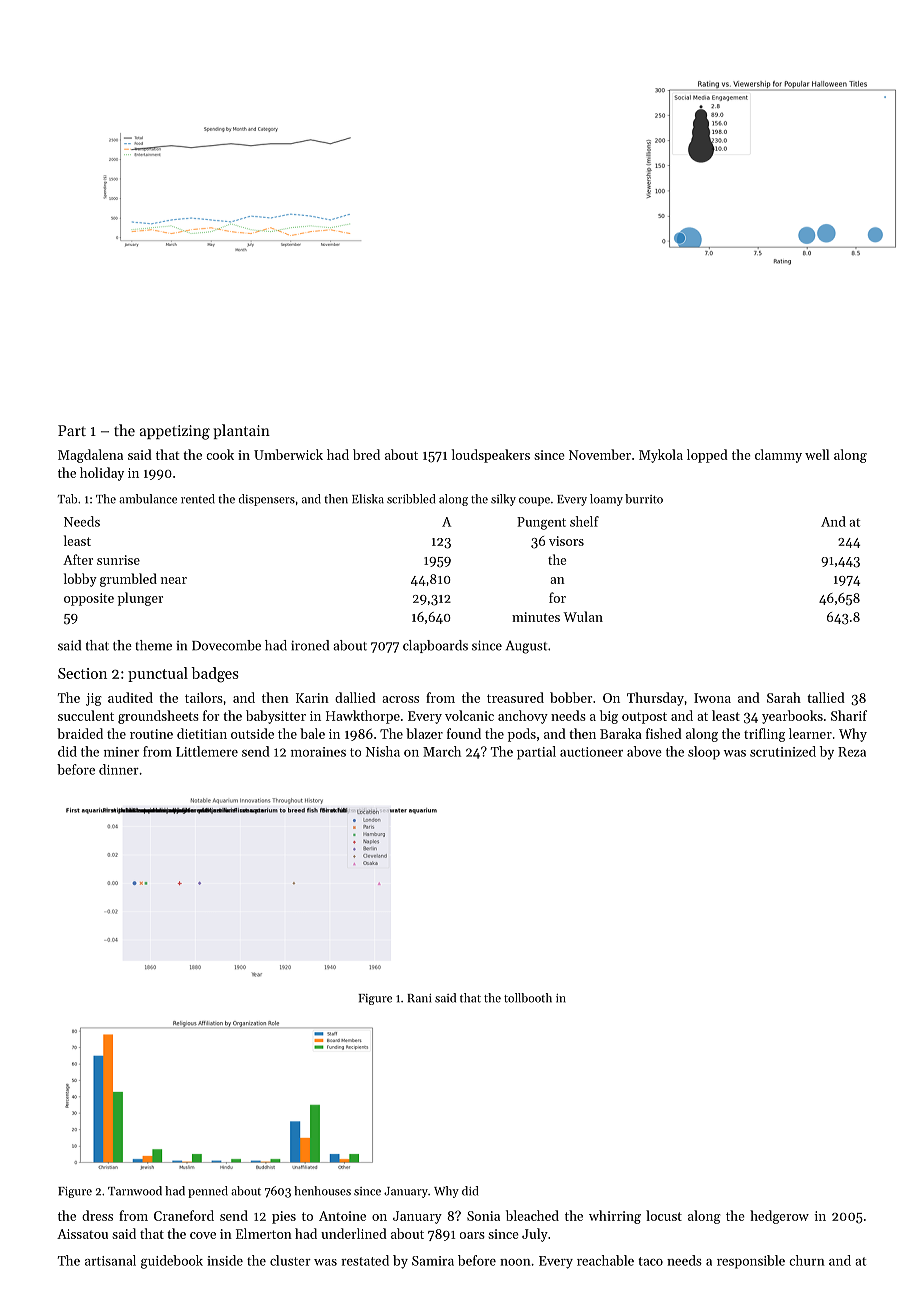 Image resolution: width=924 pixels, height=1308 pixels. What do you see at coordinates (571, 697) in the image?
I see `bobber` at bounding box center [571, 697].
